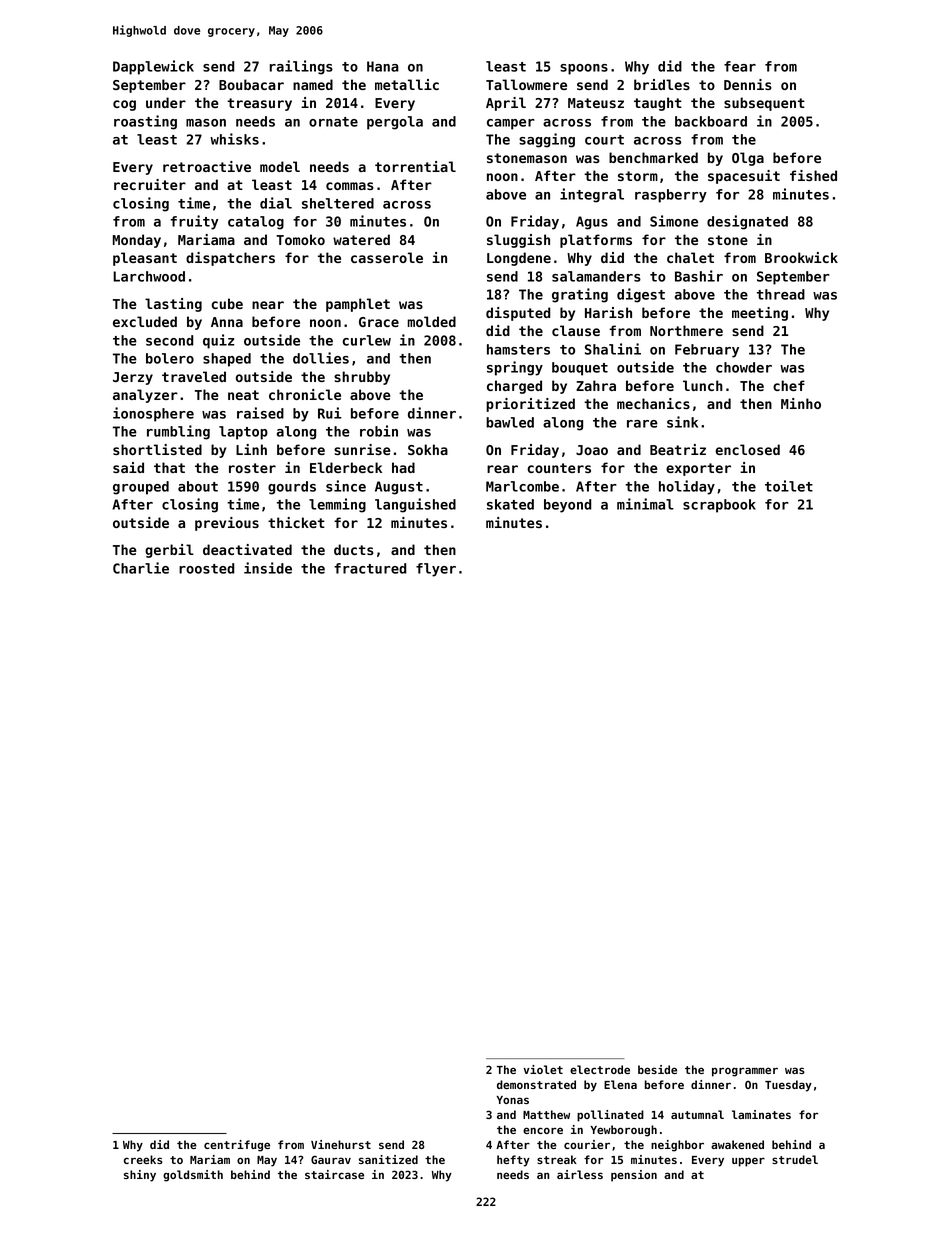 The height and width of the document is (1233, 952). Describe the element at coordinates (745, 1072) in the document. I see `programmer` at that location.
